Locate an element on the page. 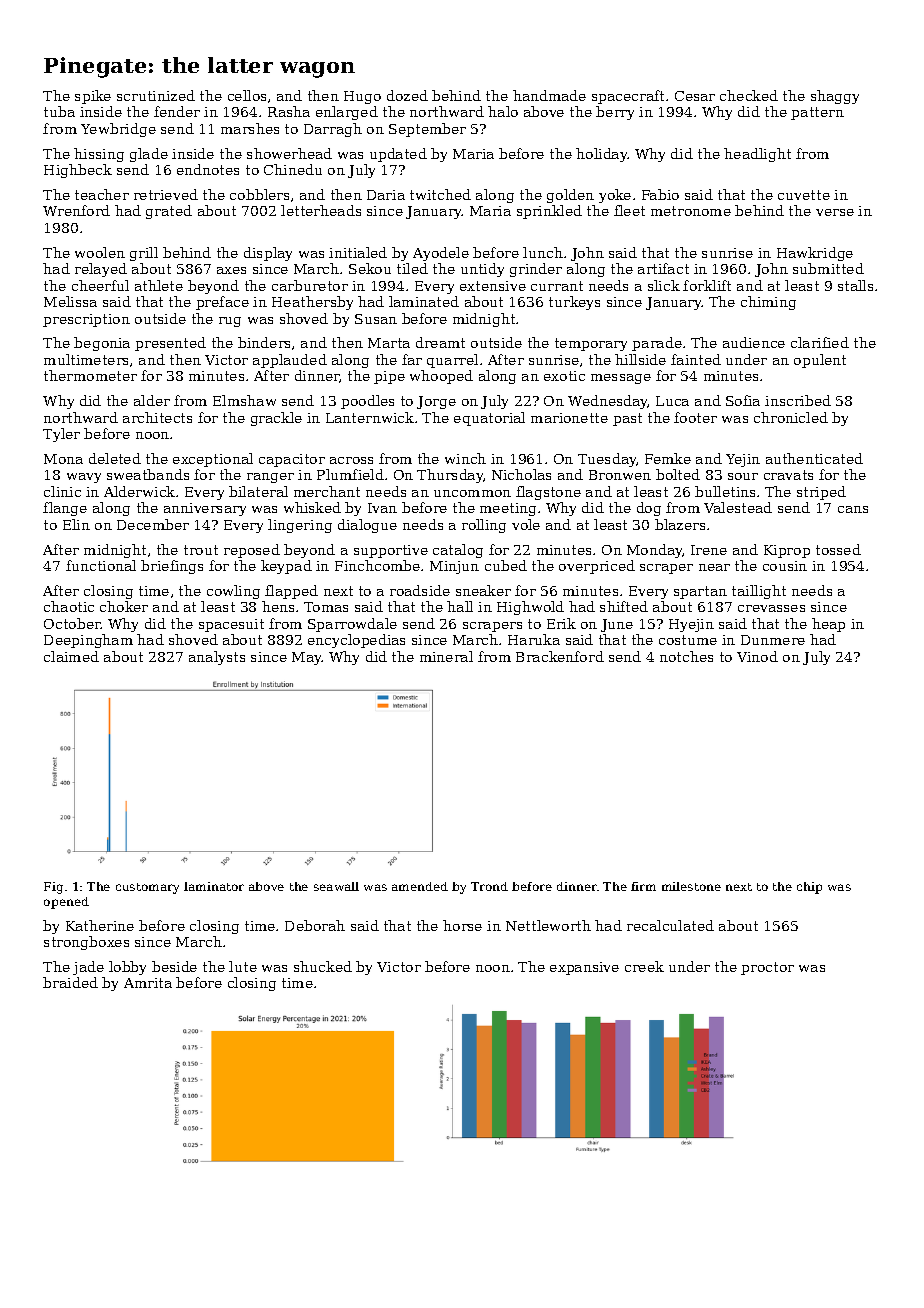  horse is located at coordinates (462, 925).
